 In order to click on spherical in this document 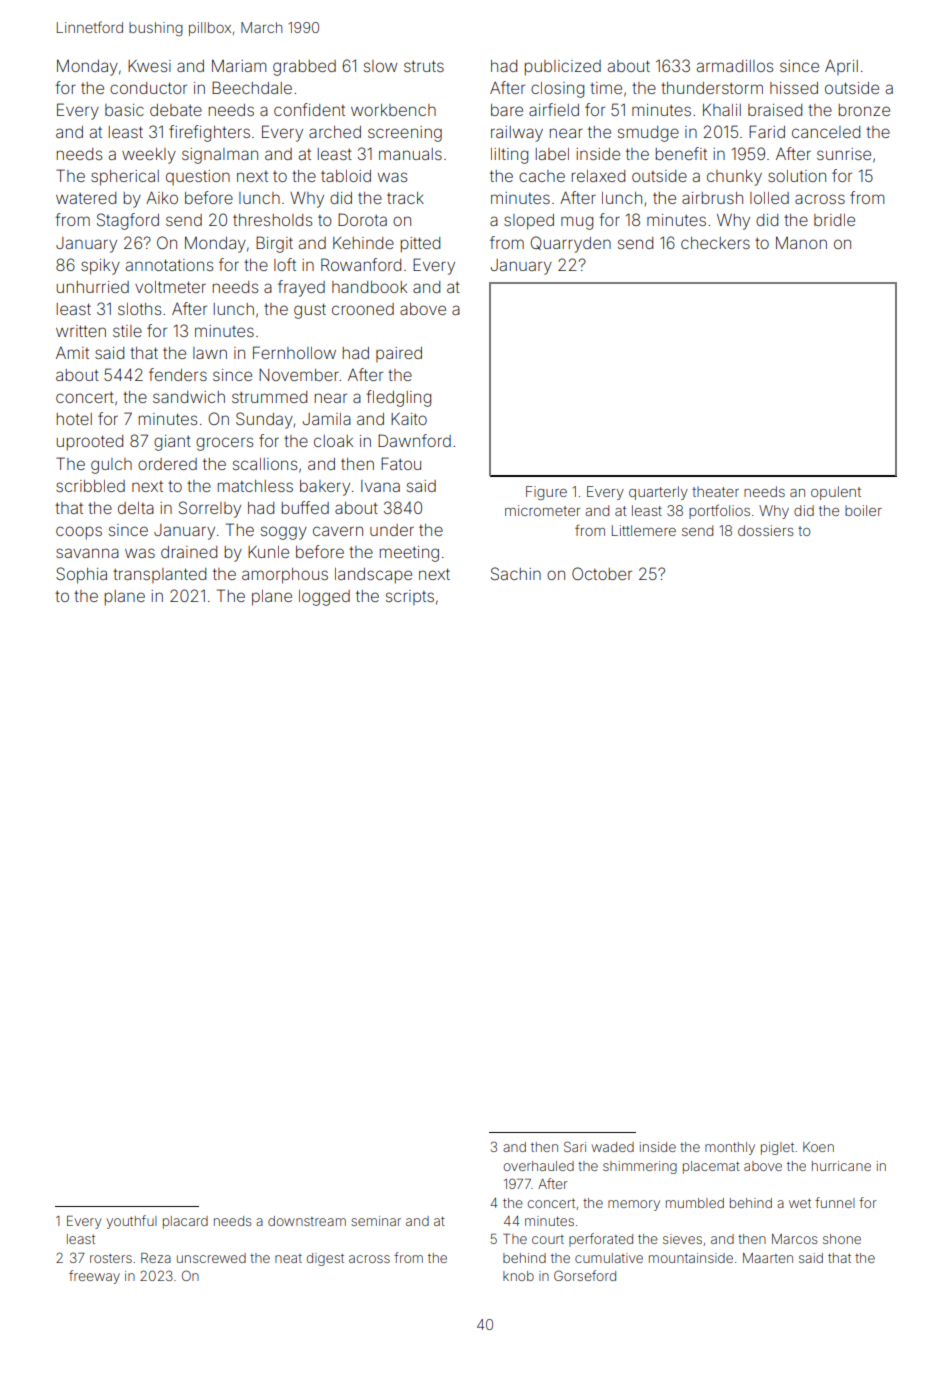, I will do `click(125, 178)`.
